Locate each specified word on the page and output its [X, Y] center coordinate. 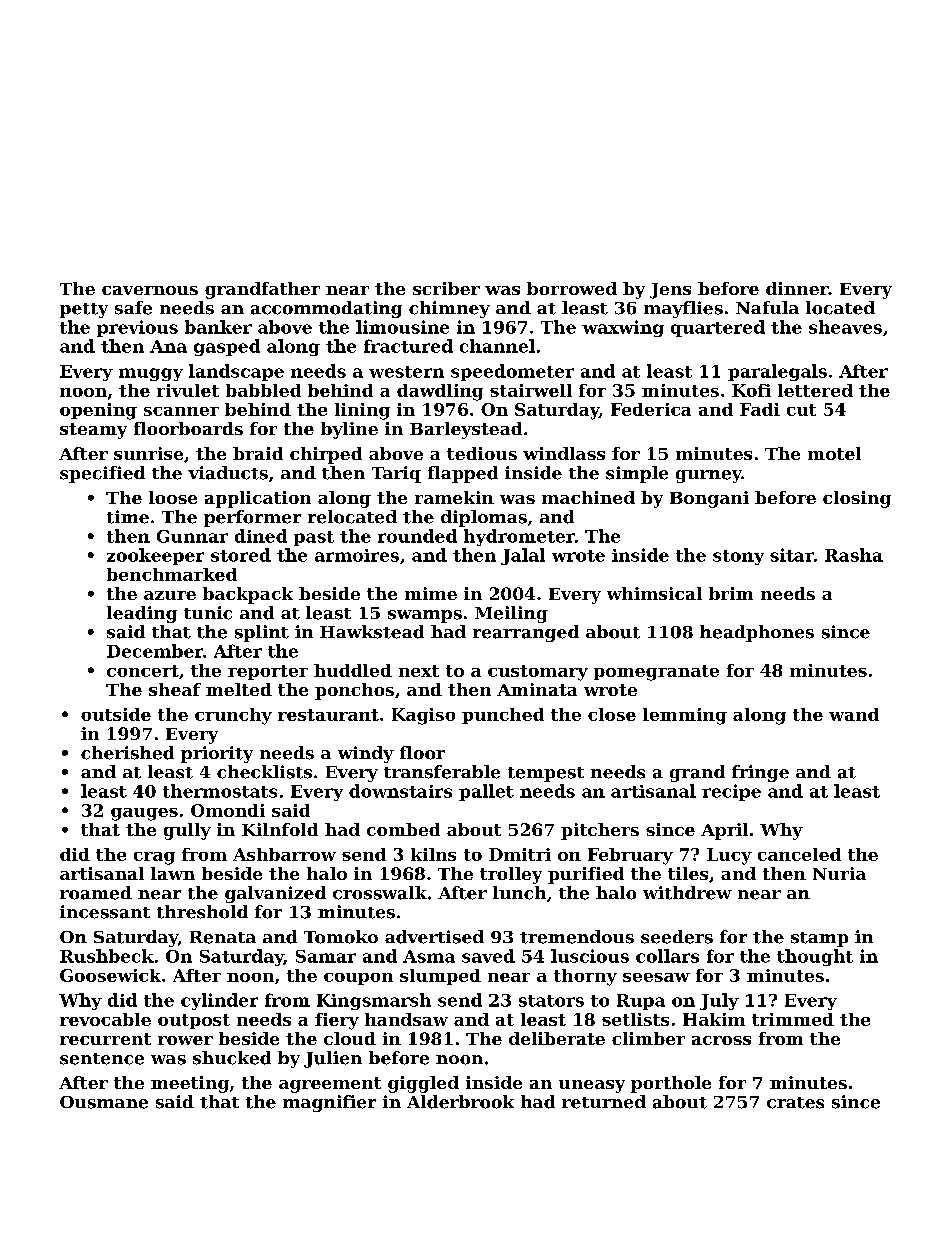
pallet [486, 792]
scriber [446, 288]
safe [133, 308]
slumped [440, 977]
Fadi [760, 409]
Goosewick [110, 975]
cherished [127, 753]
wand [854, 714]
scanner [181, 411]
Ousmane [104, 1102]
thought [815, 957]
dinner [797, 288]
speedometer [512, 372]
